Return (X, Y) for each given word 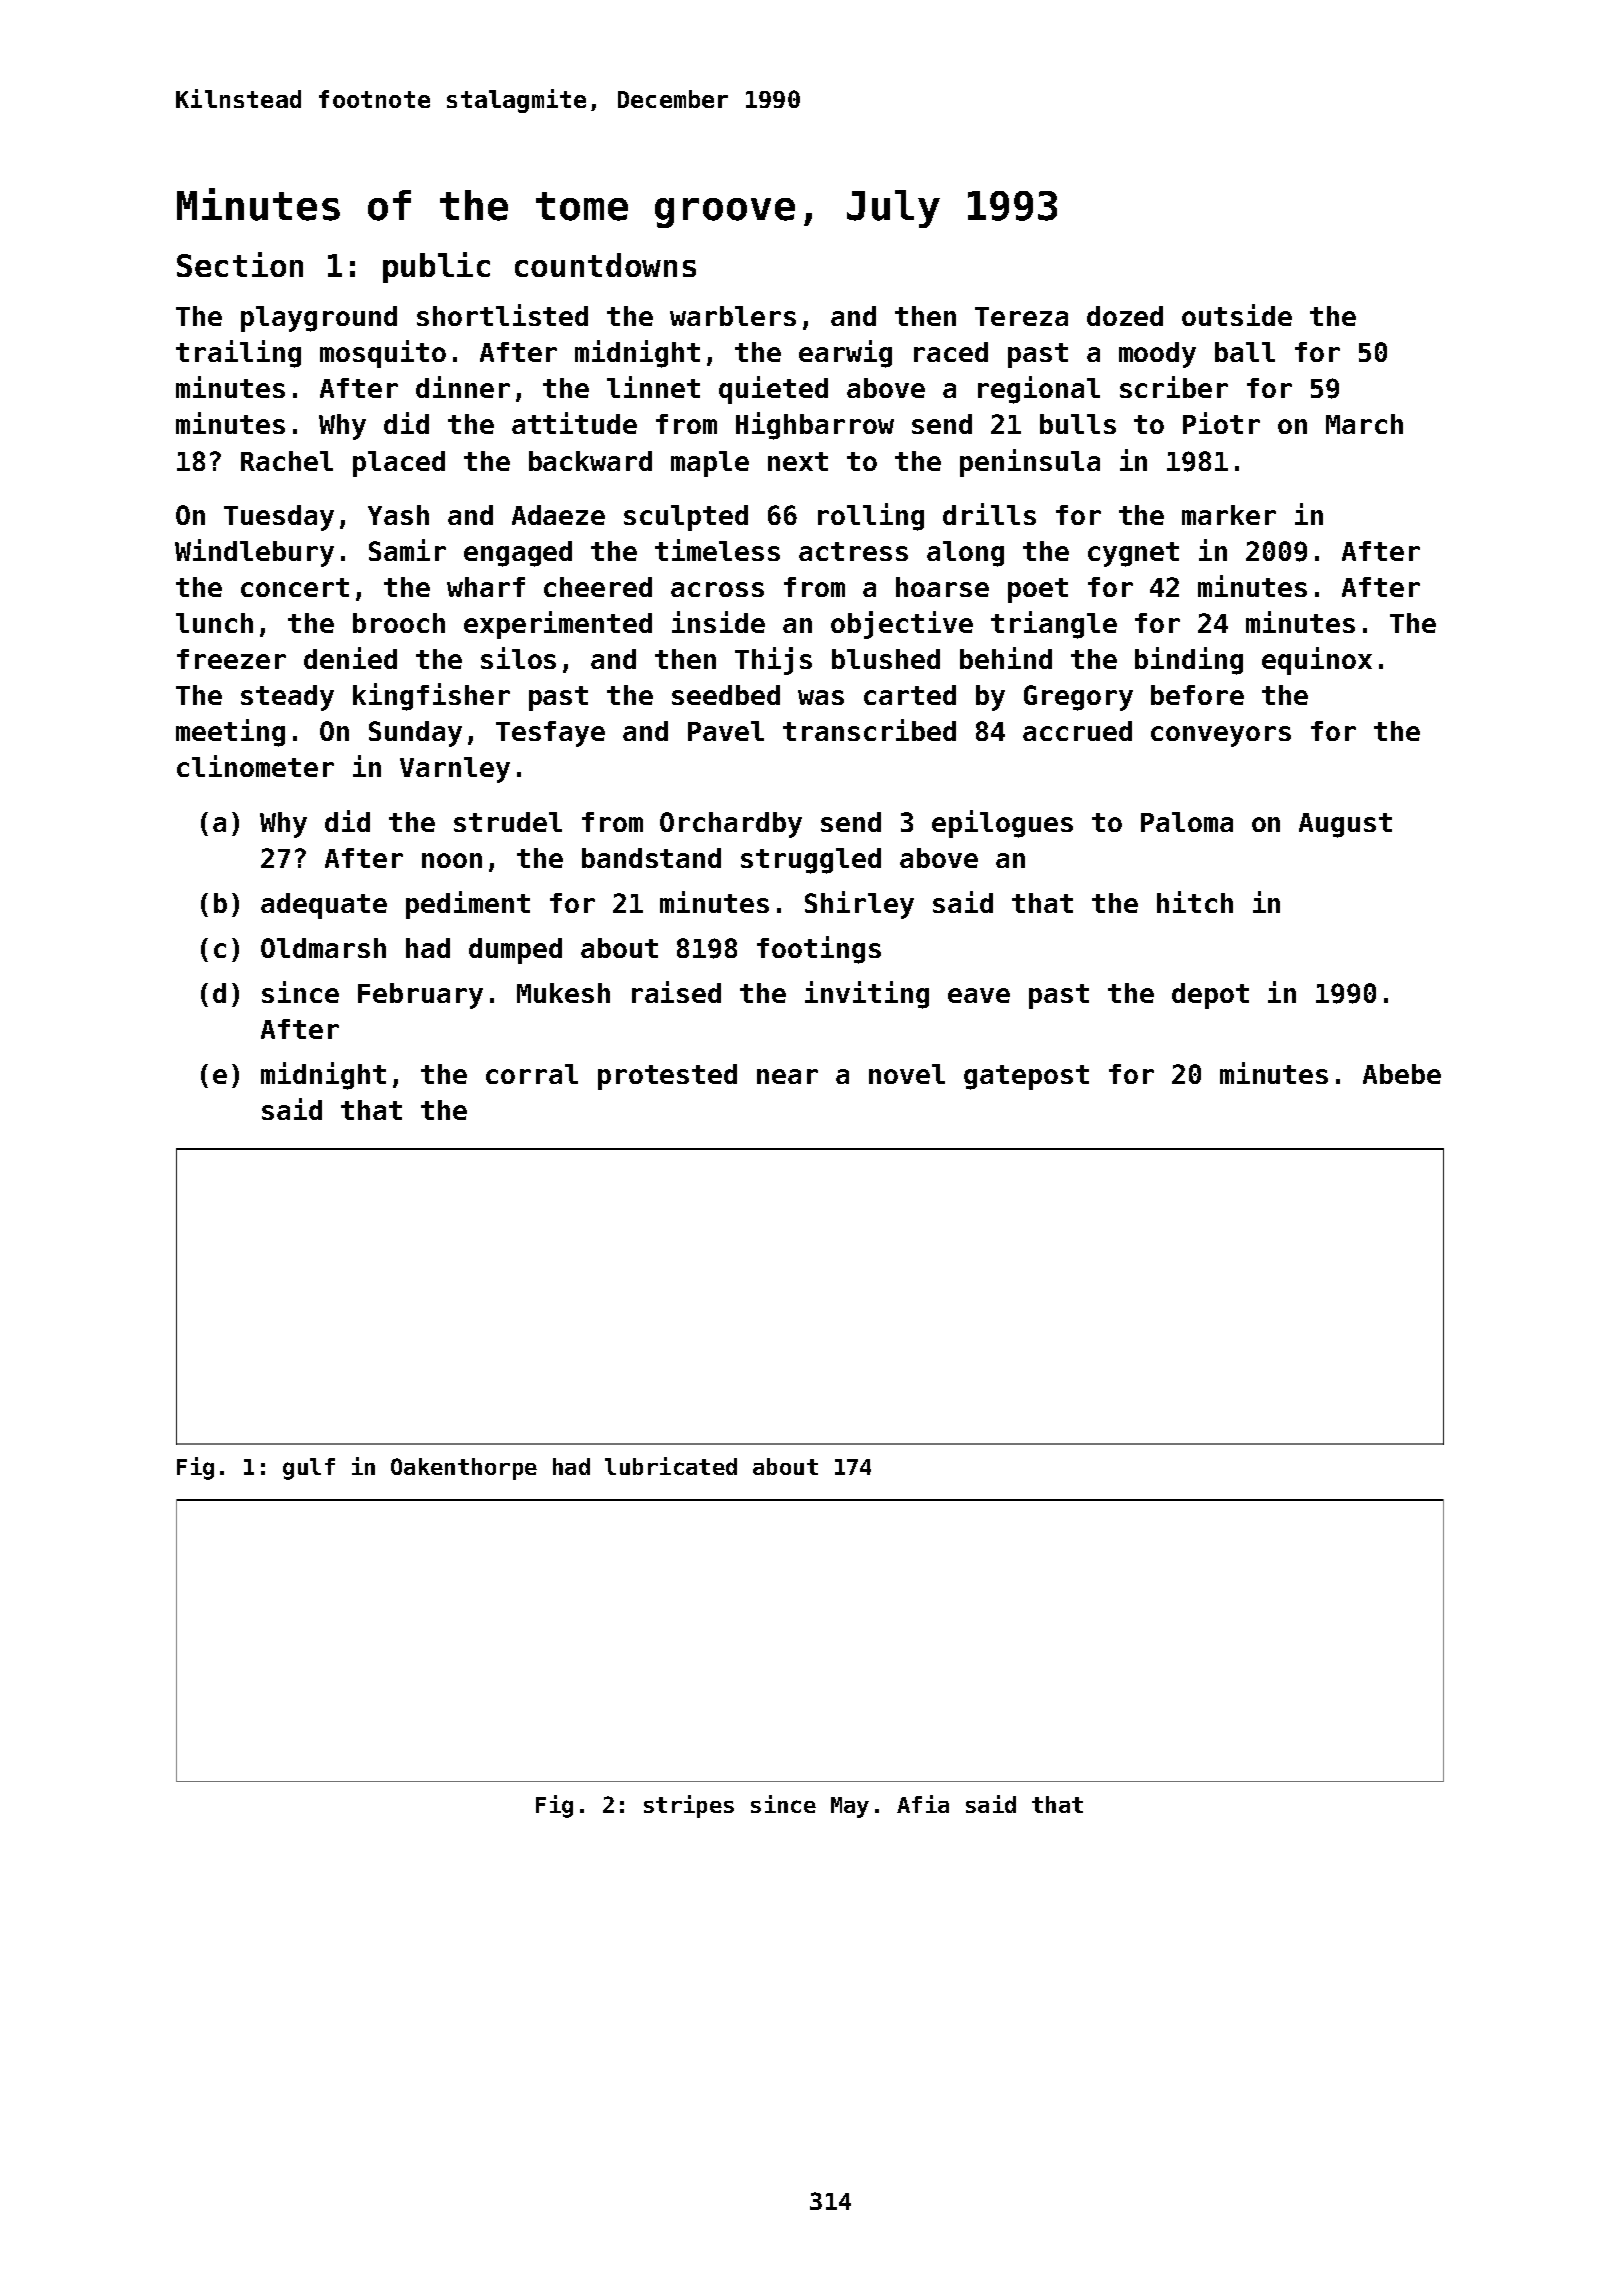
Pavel (726, 731)
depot (1210, 996)
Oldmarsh (323, 948)
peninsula (1030, 463)
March (1364, 424)
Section (240, 264)
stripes (689, 1806)
